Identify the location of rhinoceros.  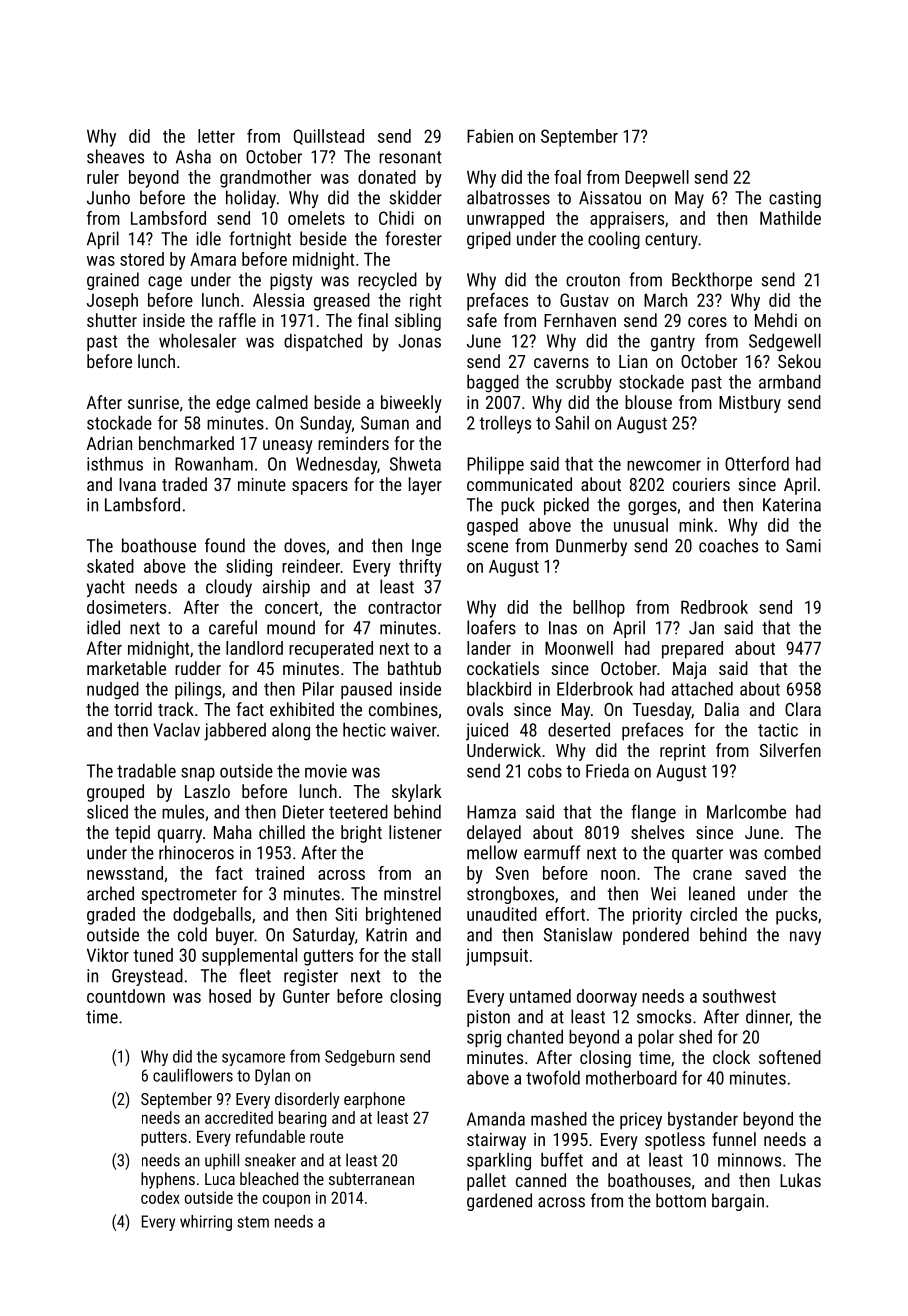
(196, 852).
